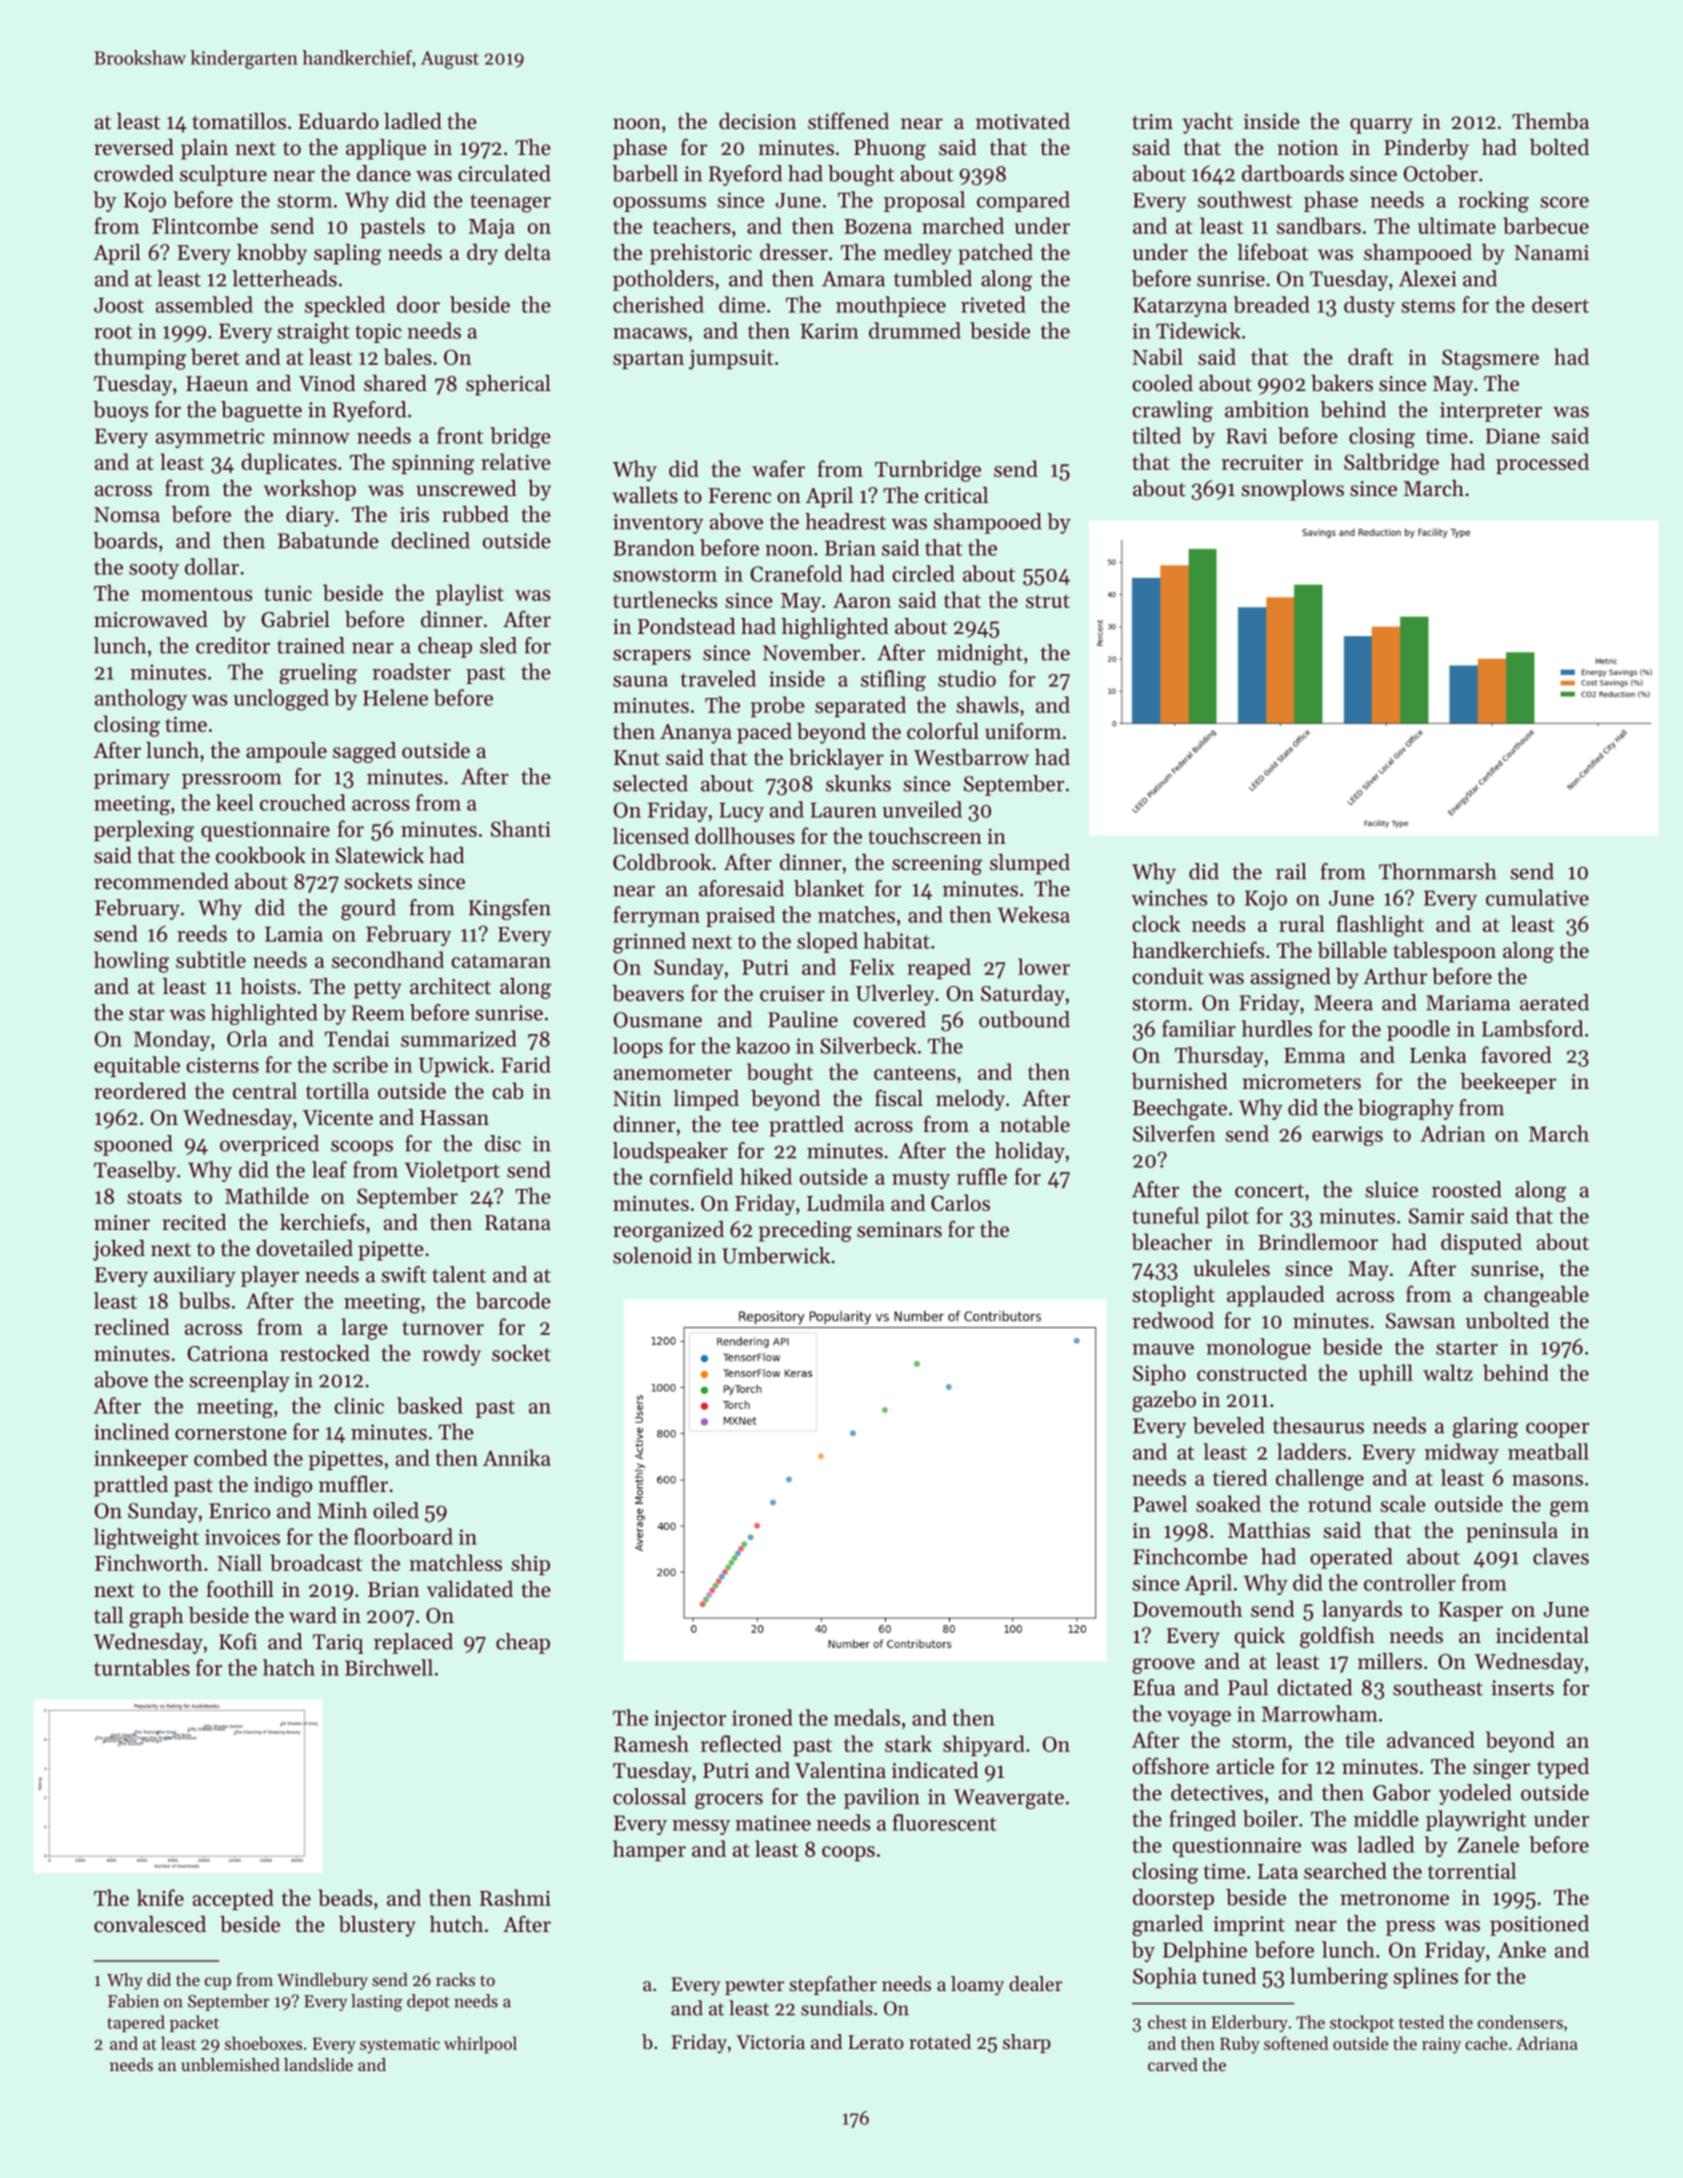 This image has width=1683, height=2178. I want to click on decision, so click(757, 121).
